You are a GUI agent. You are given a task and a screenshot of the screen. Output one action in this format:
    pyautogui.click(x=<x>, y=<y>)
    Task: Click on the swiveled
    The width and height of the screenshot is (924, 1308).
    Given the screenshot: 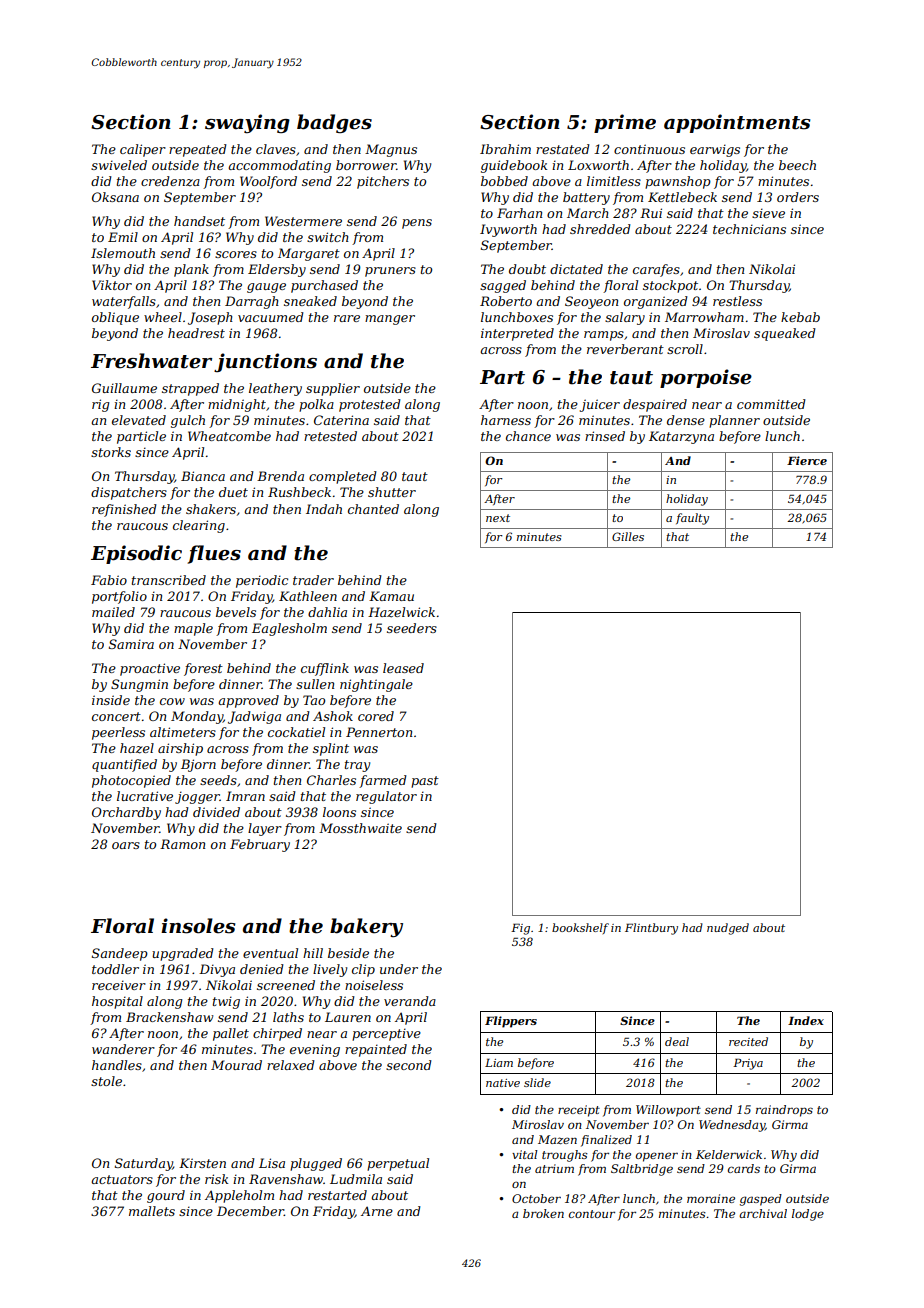 What is the action you would take?
    pyautogui.click(x=119, y=165)
